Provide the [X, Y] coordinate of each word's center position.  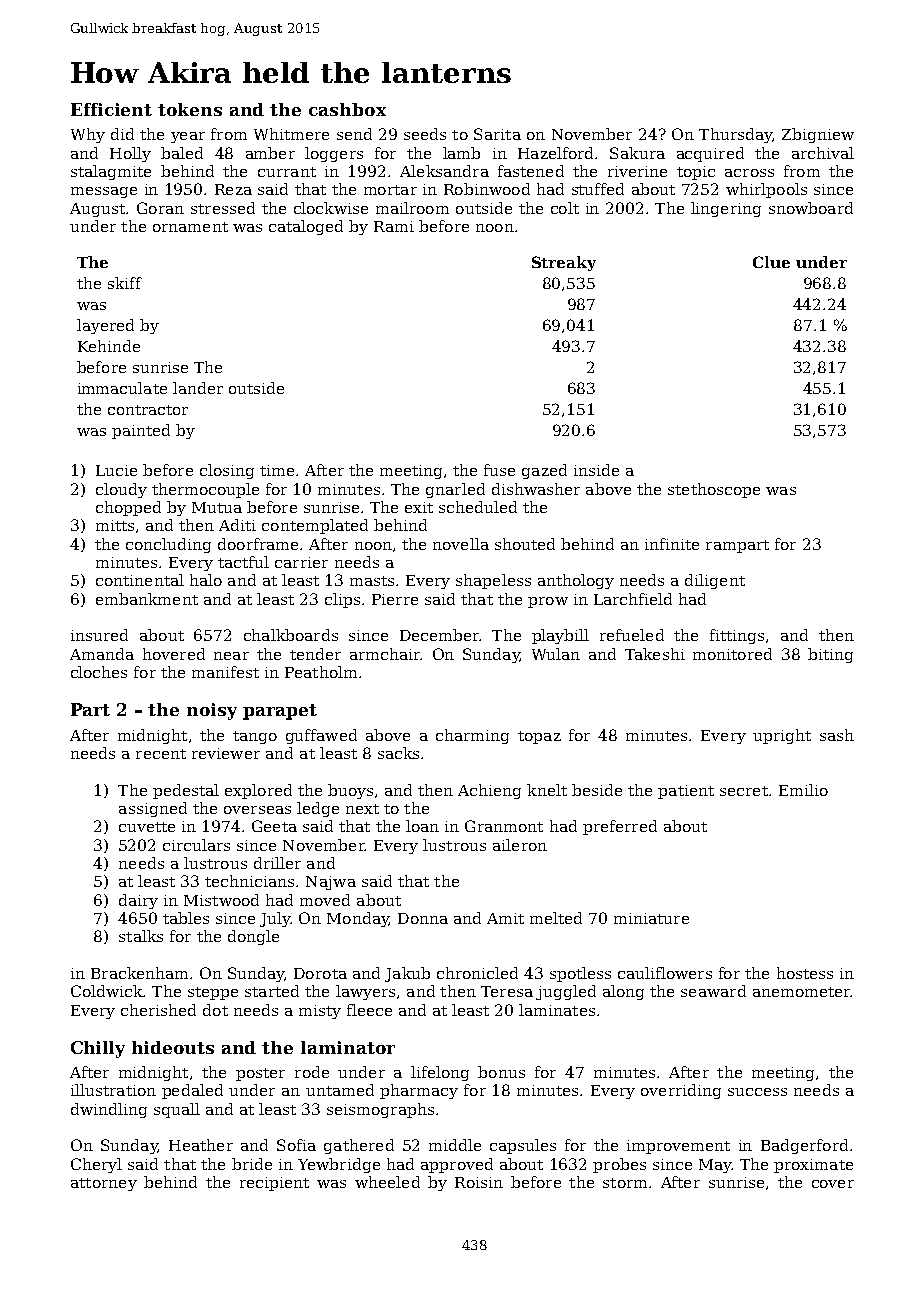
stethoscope [714, 490]
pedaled [192, 1091]
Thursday [735, 135]
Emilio [803, 790]
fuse [499, 470]
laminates [557, 1010]
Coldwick [107, 991]
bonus [501, 1072]
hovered [174, 654]
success [757, 1092]
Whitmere [291, 134]
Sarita [497, 134]
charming [472, 736]
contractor [148, 410]
